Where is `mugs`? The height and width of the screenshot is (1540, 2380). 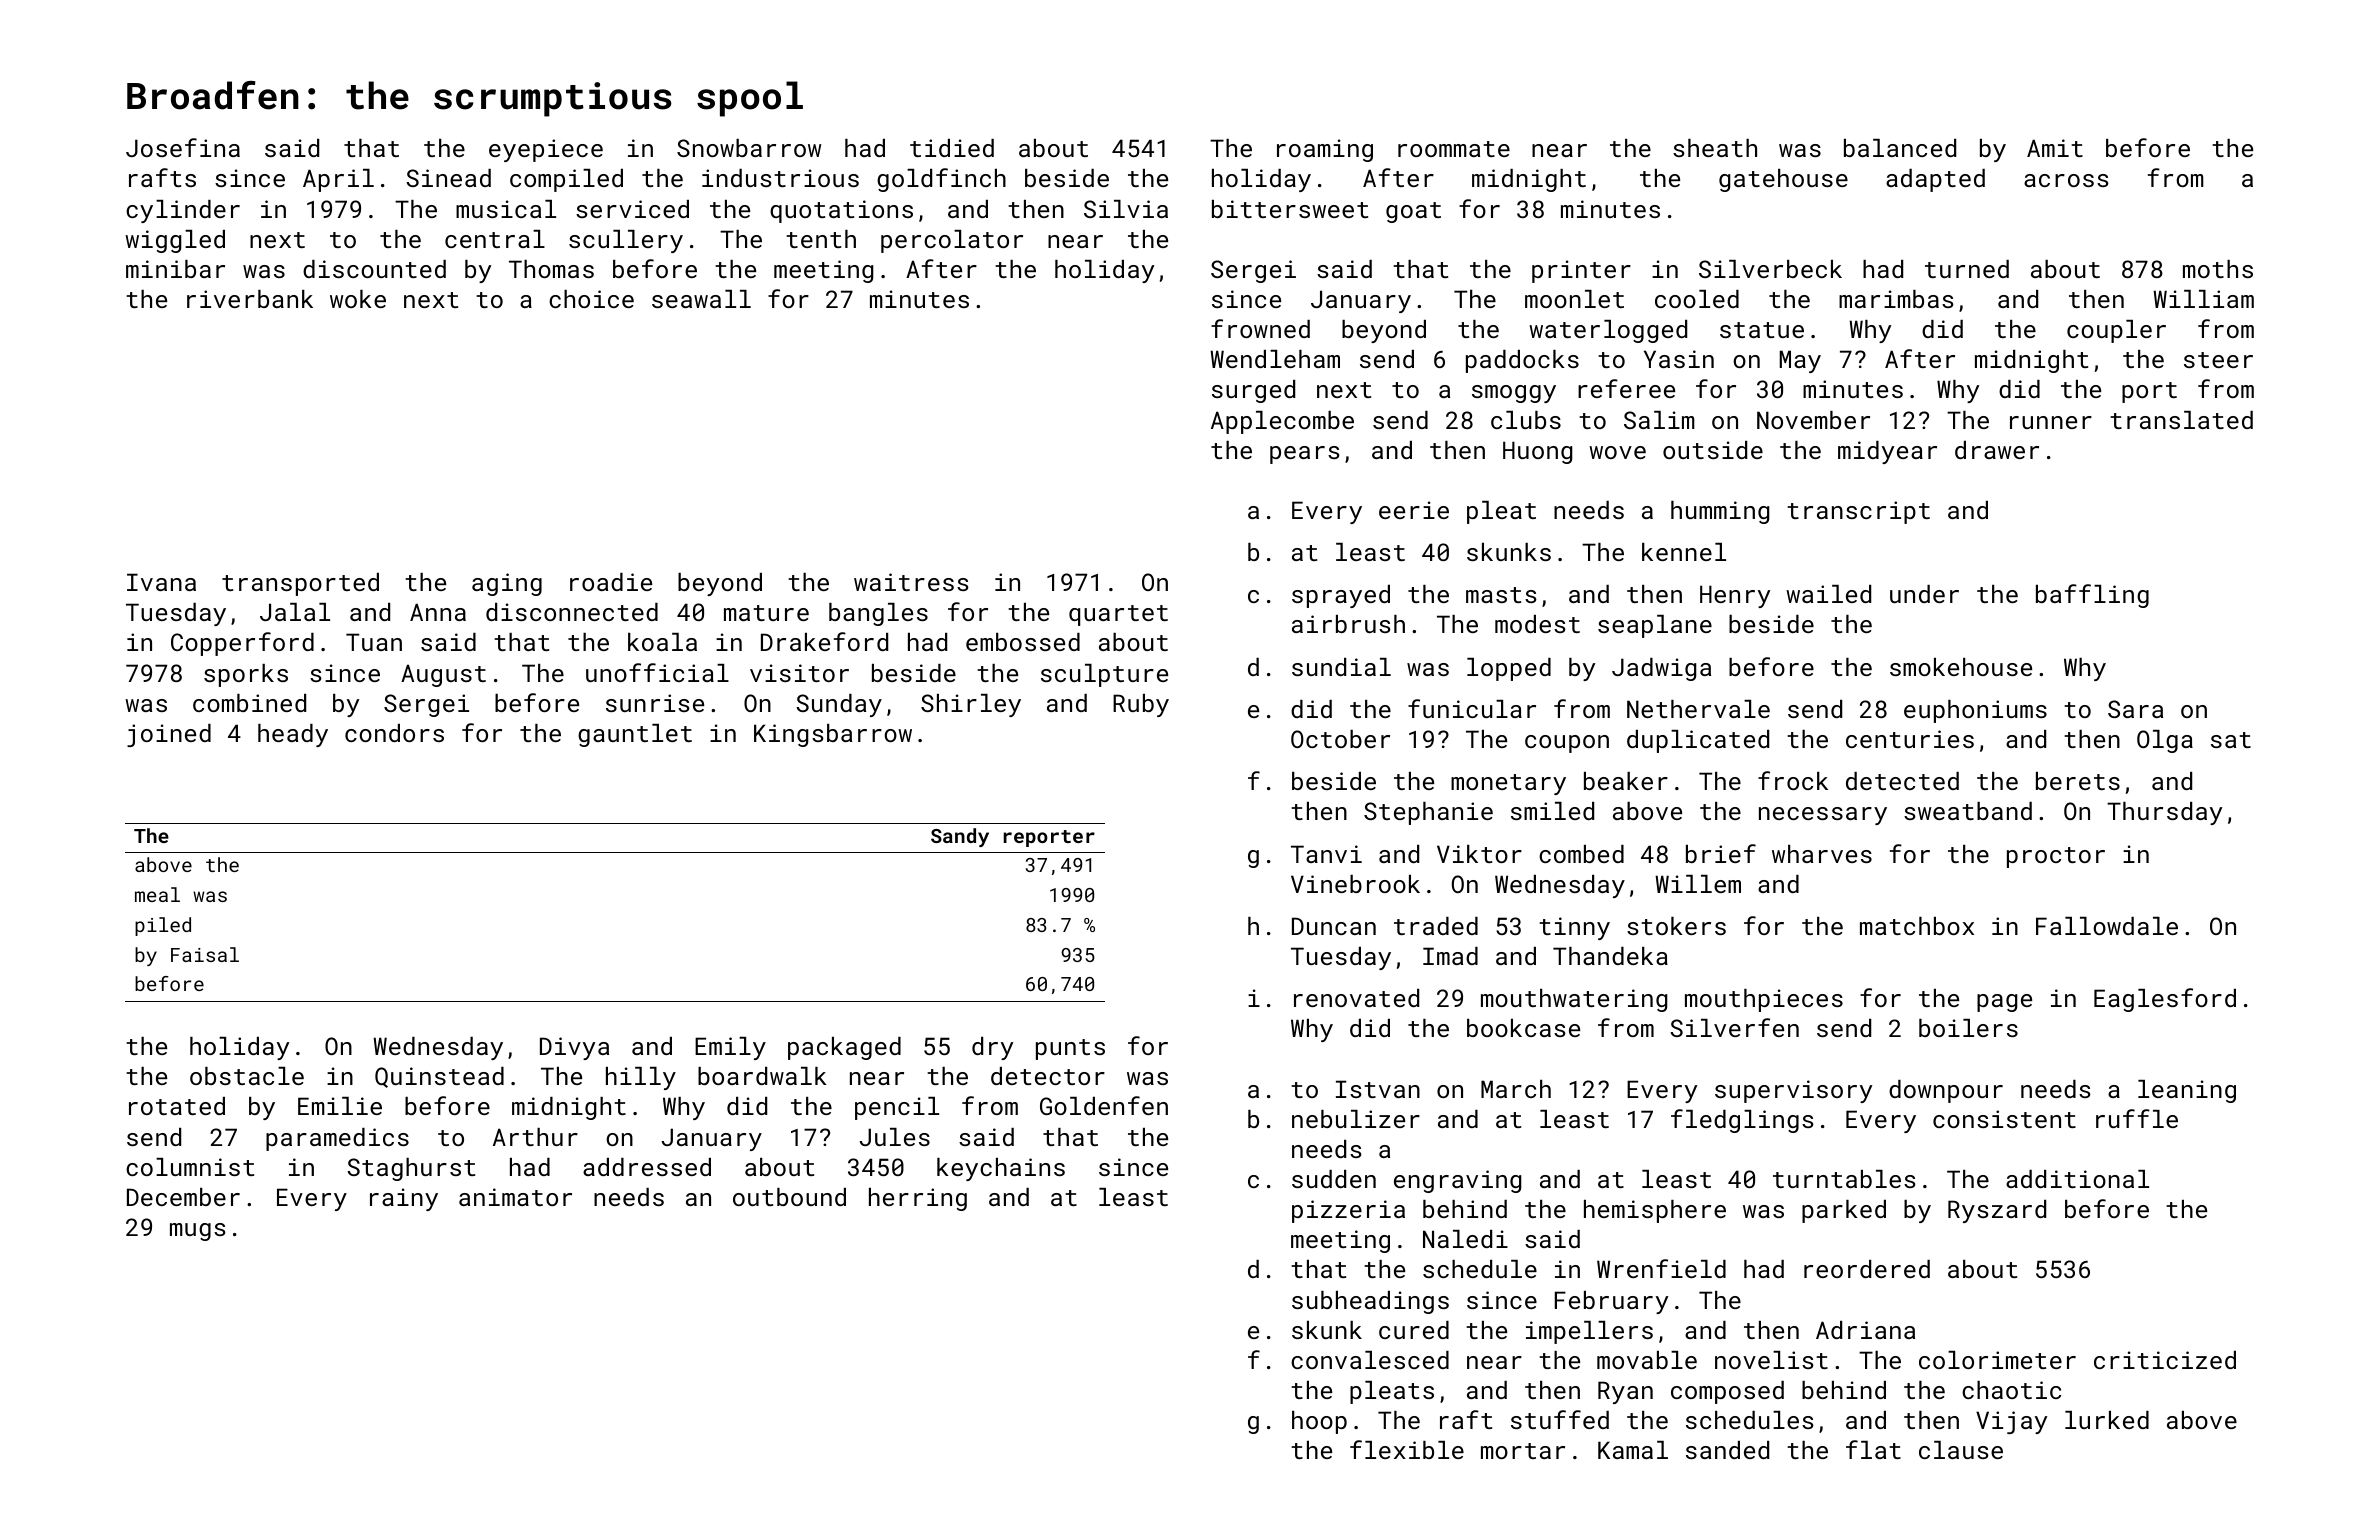
mugs is located at coordinates (198, 1232).
